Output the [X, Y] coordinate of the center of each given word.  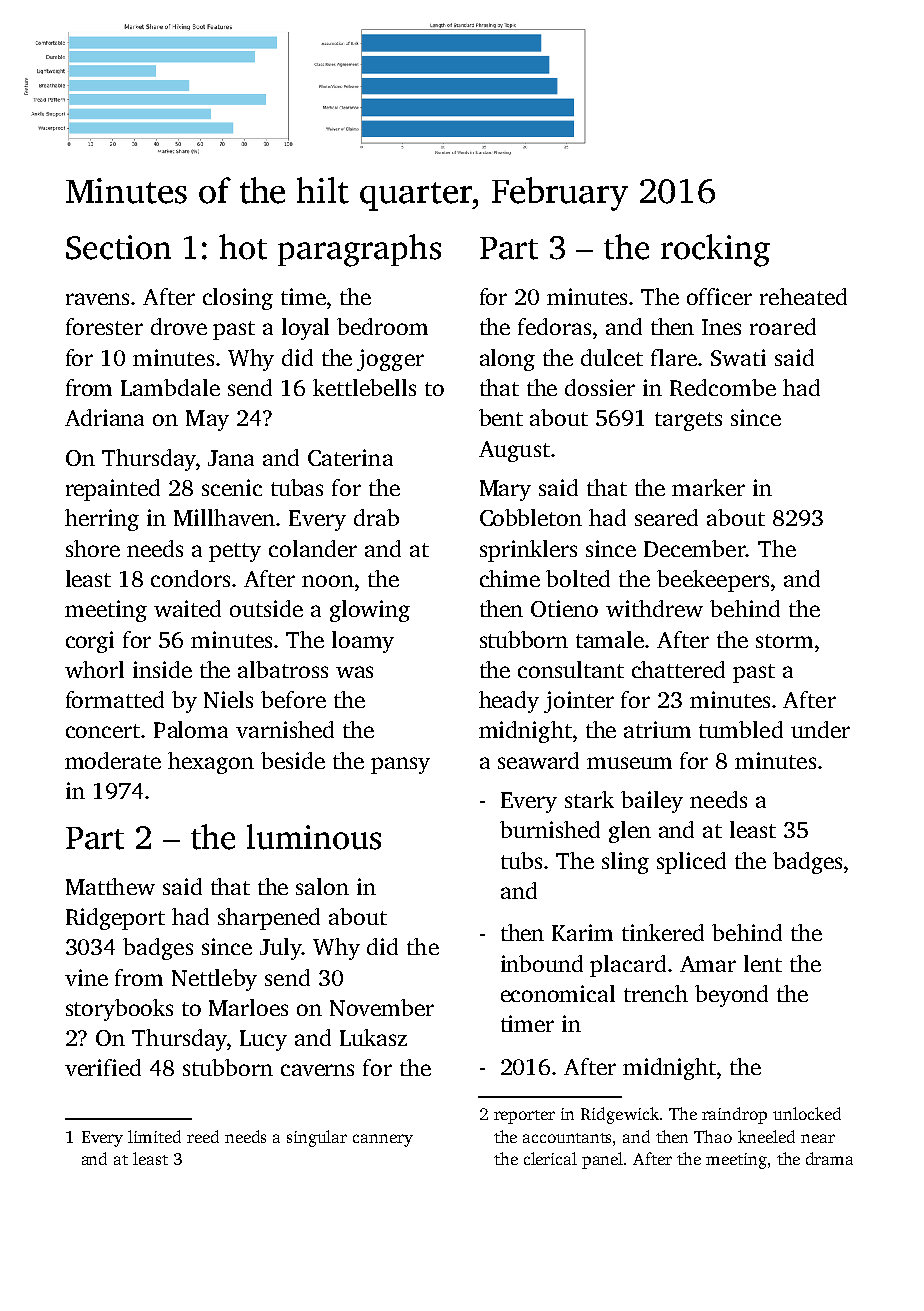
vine [86, 977]
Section [118, 247]
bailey [652, 802]
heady [509, 702]
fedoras [554, 326]
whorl [94, 669]
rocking [715, 250]
